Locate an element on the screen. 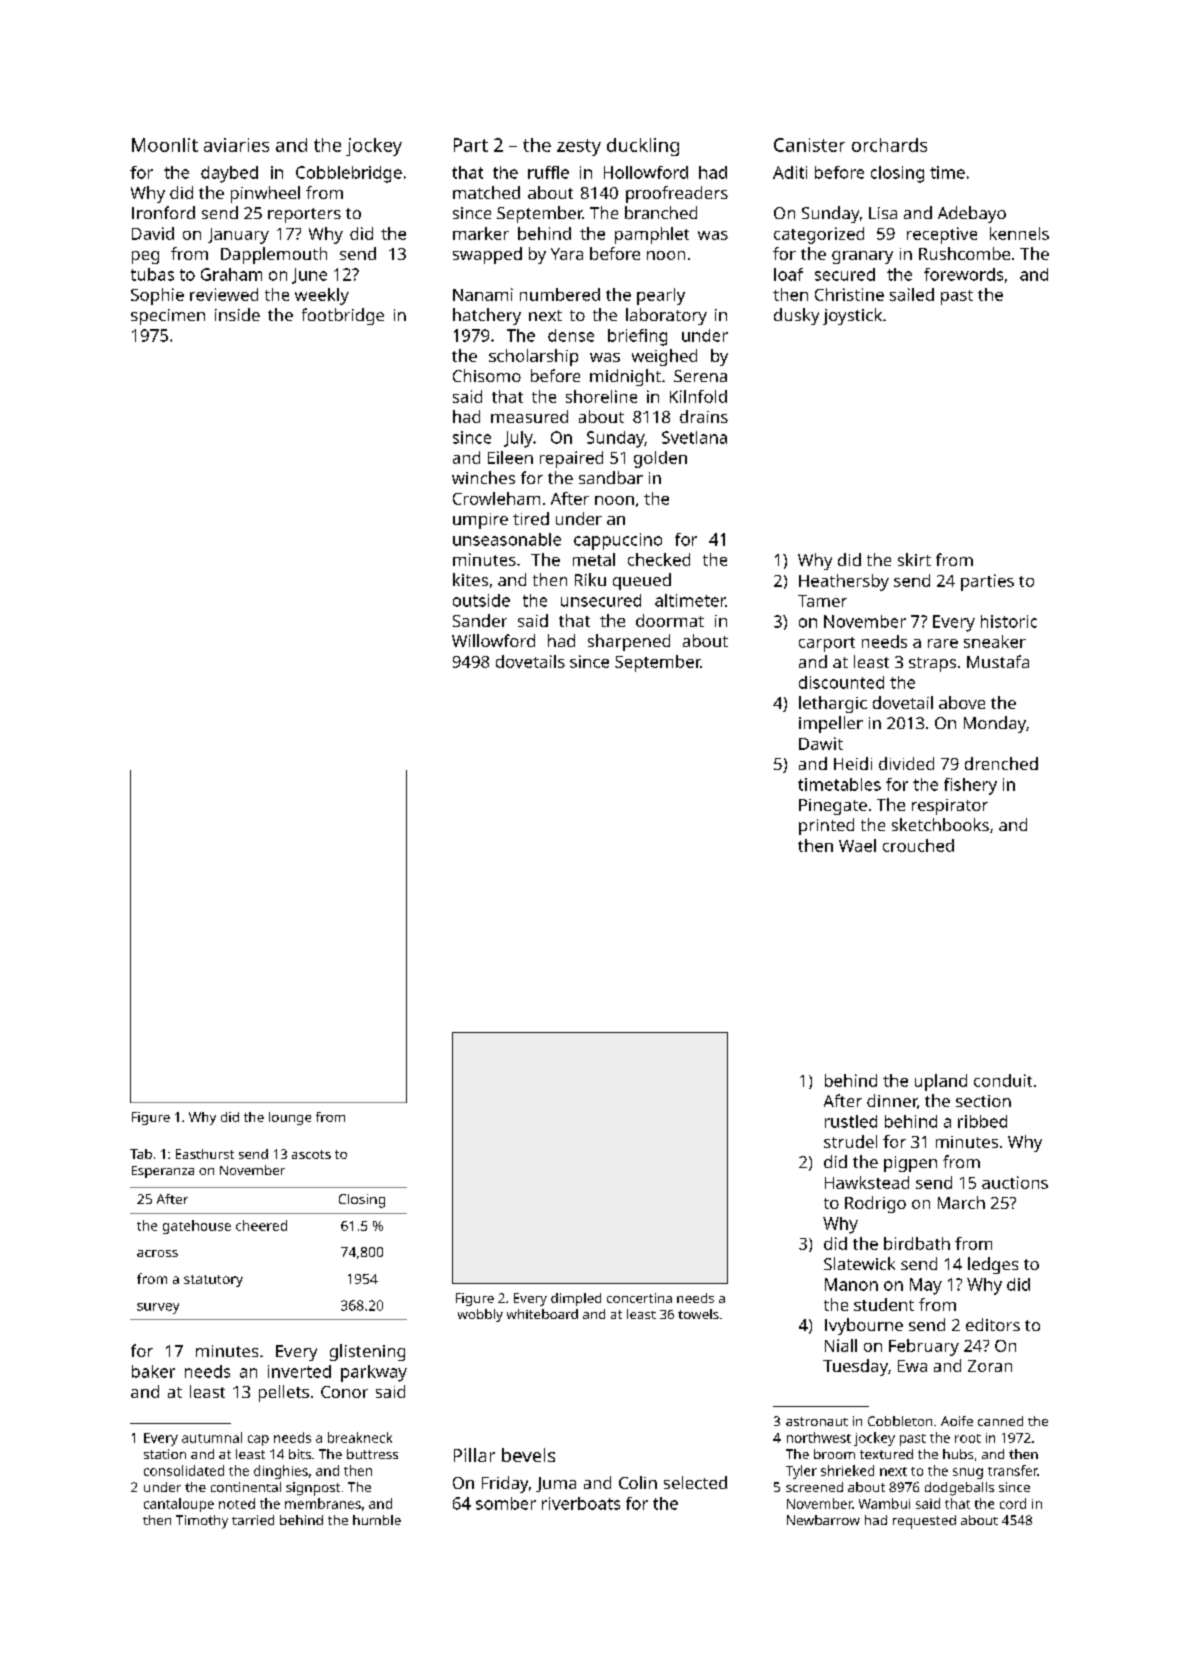 The width and height of the screenshot is (1180, 1668). carport is located at coordinates (827, 644).
